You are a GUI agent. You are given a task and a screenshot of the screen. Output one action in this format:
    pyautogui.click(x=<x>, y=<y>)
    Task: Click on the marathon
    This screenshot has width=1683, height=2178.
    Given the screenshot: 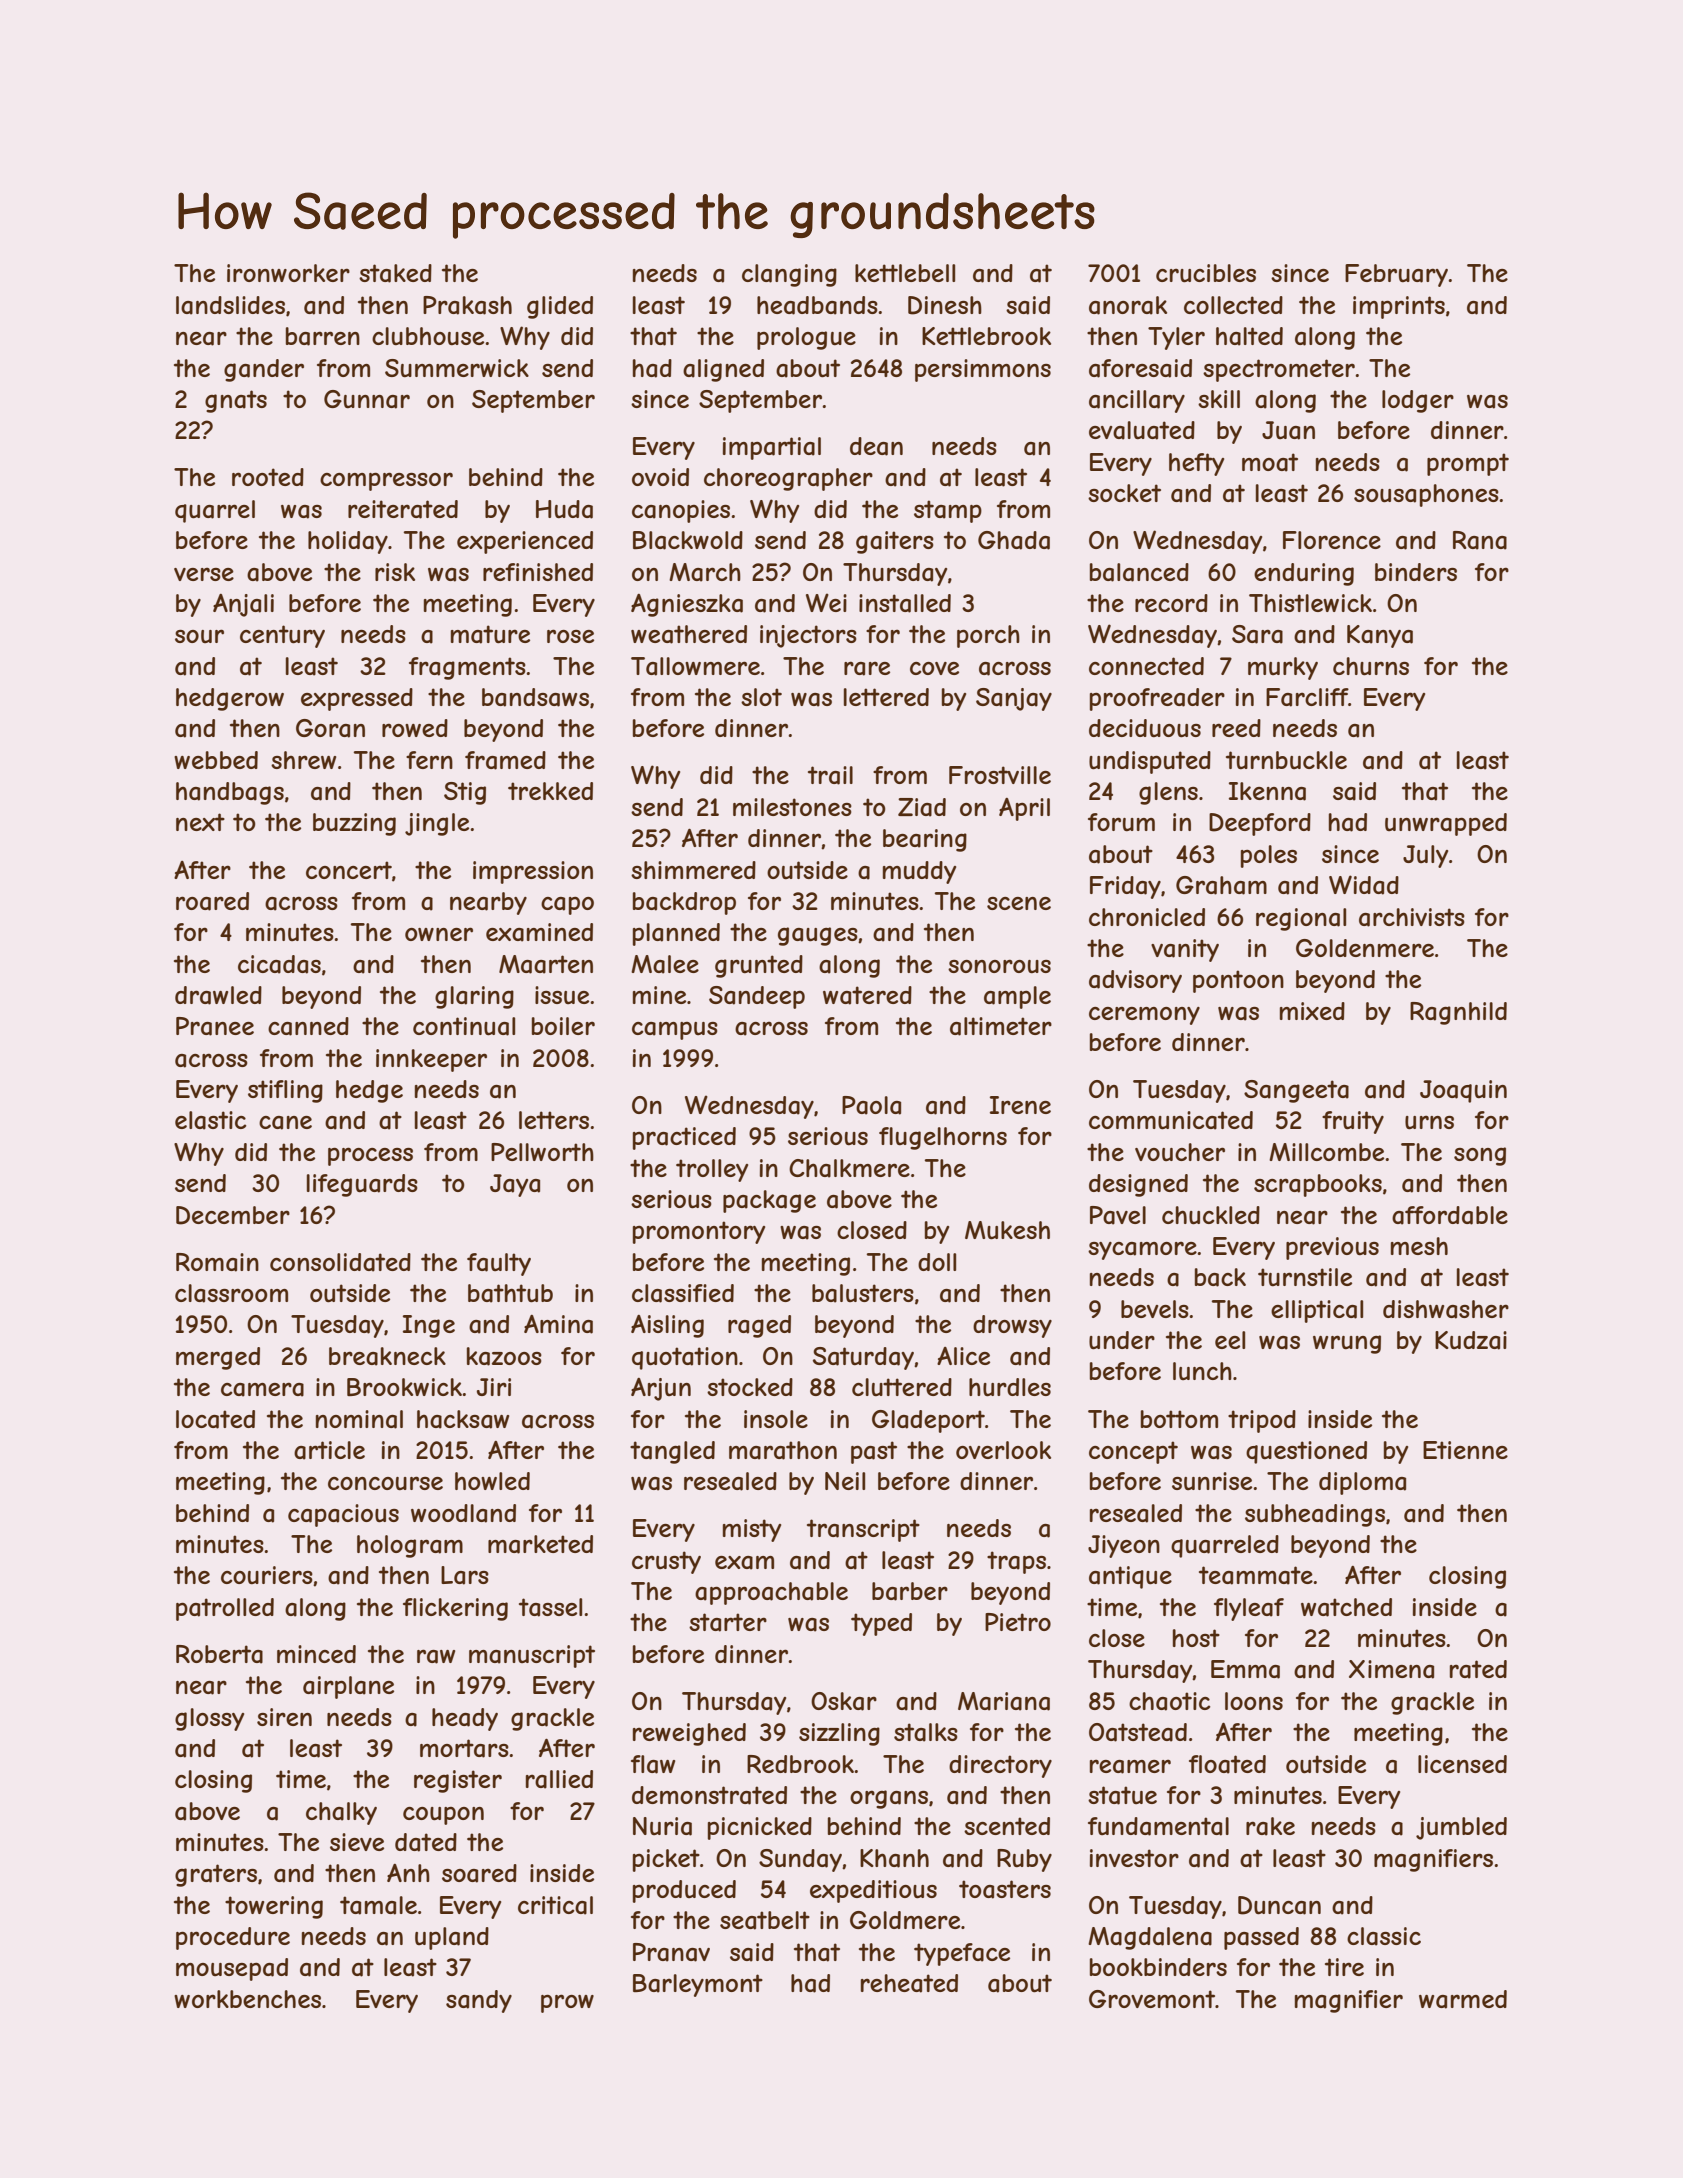 What is the action you would take?
    pyautogui.click(x=783, y=1450)
